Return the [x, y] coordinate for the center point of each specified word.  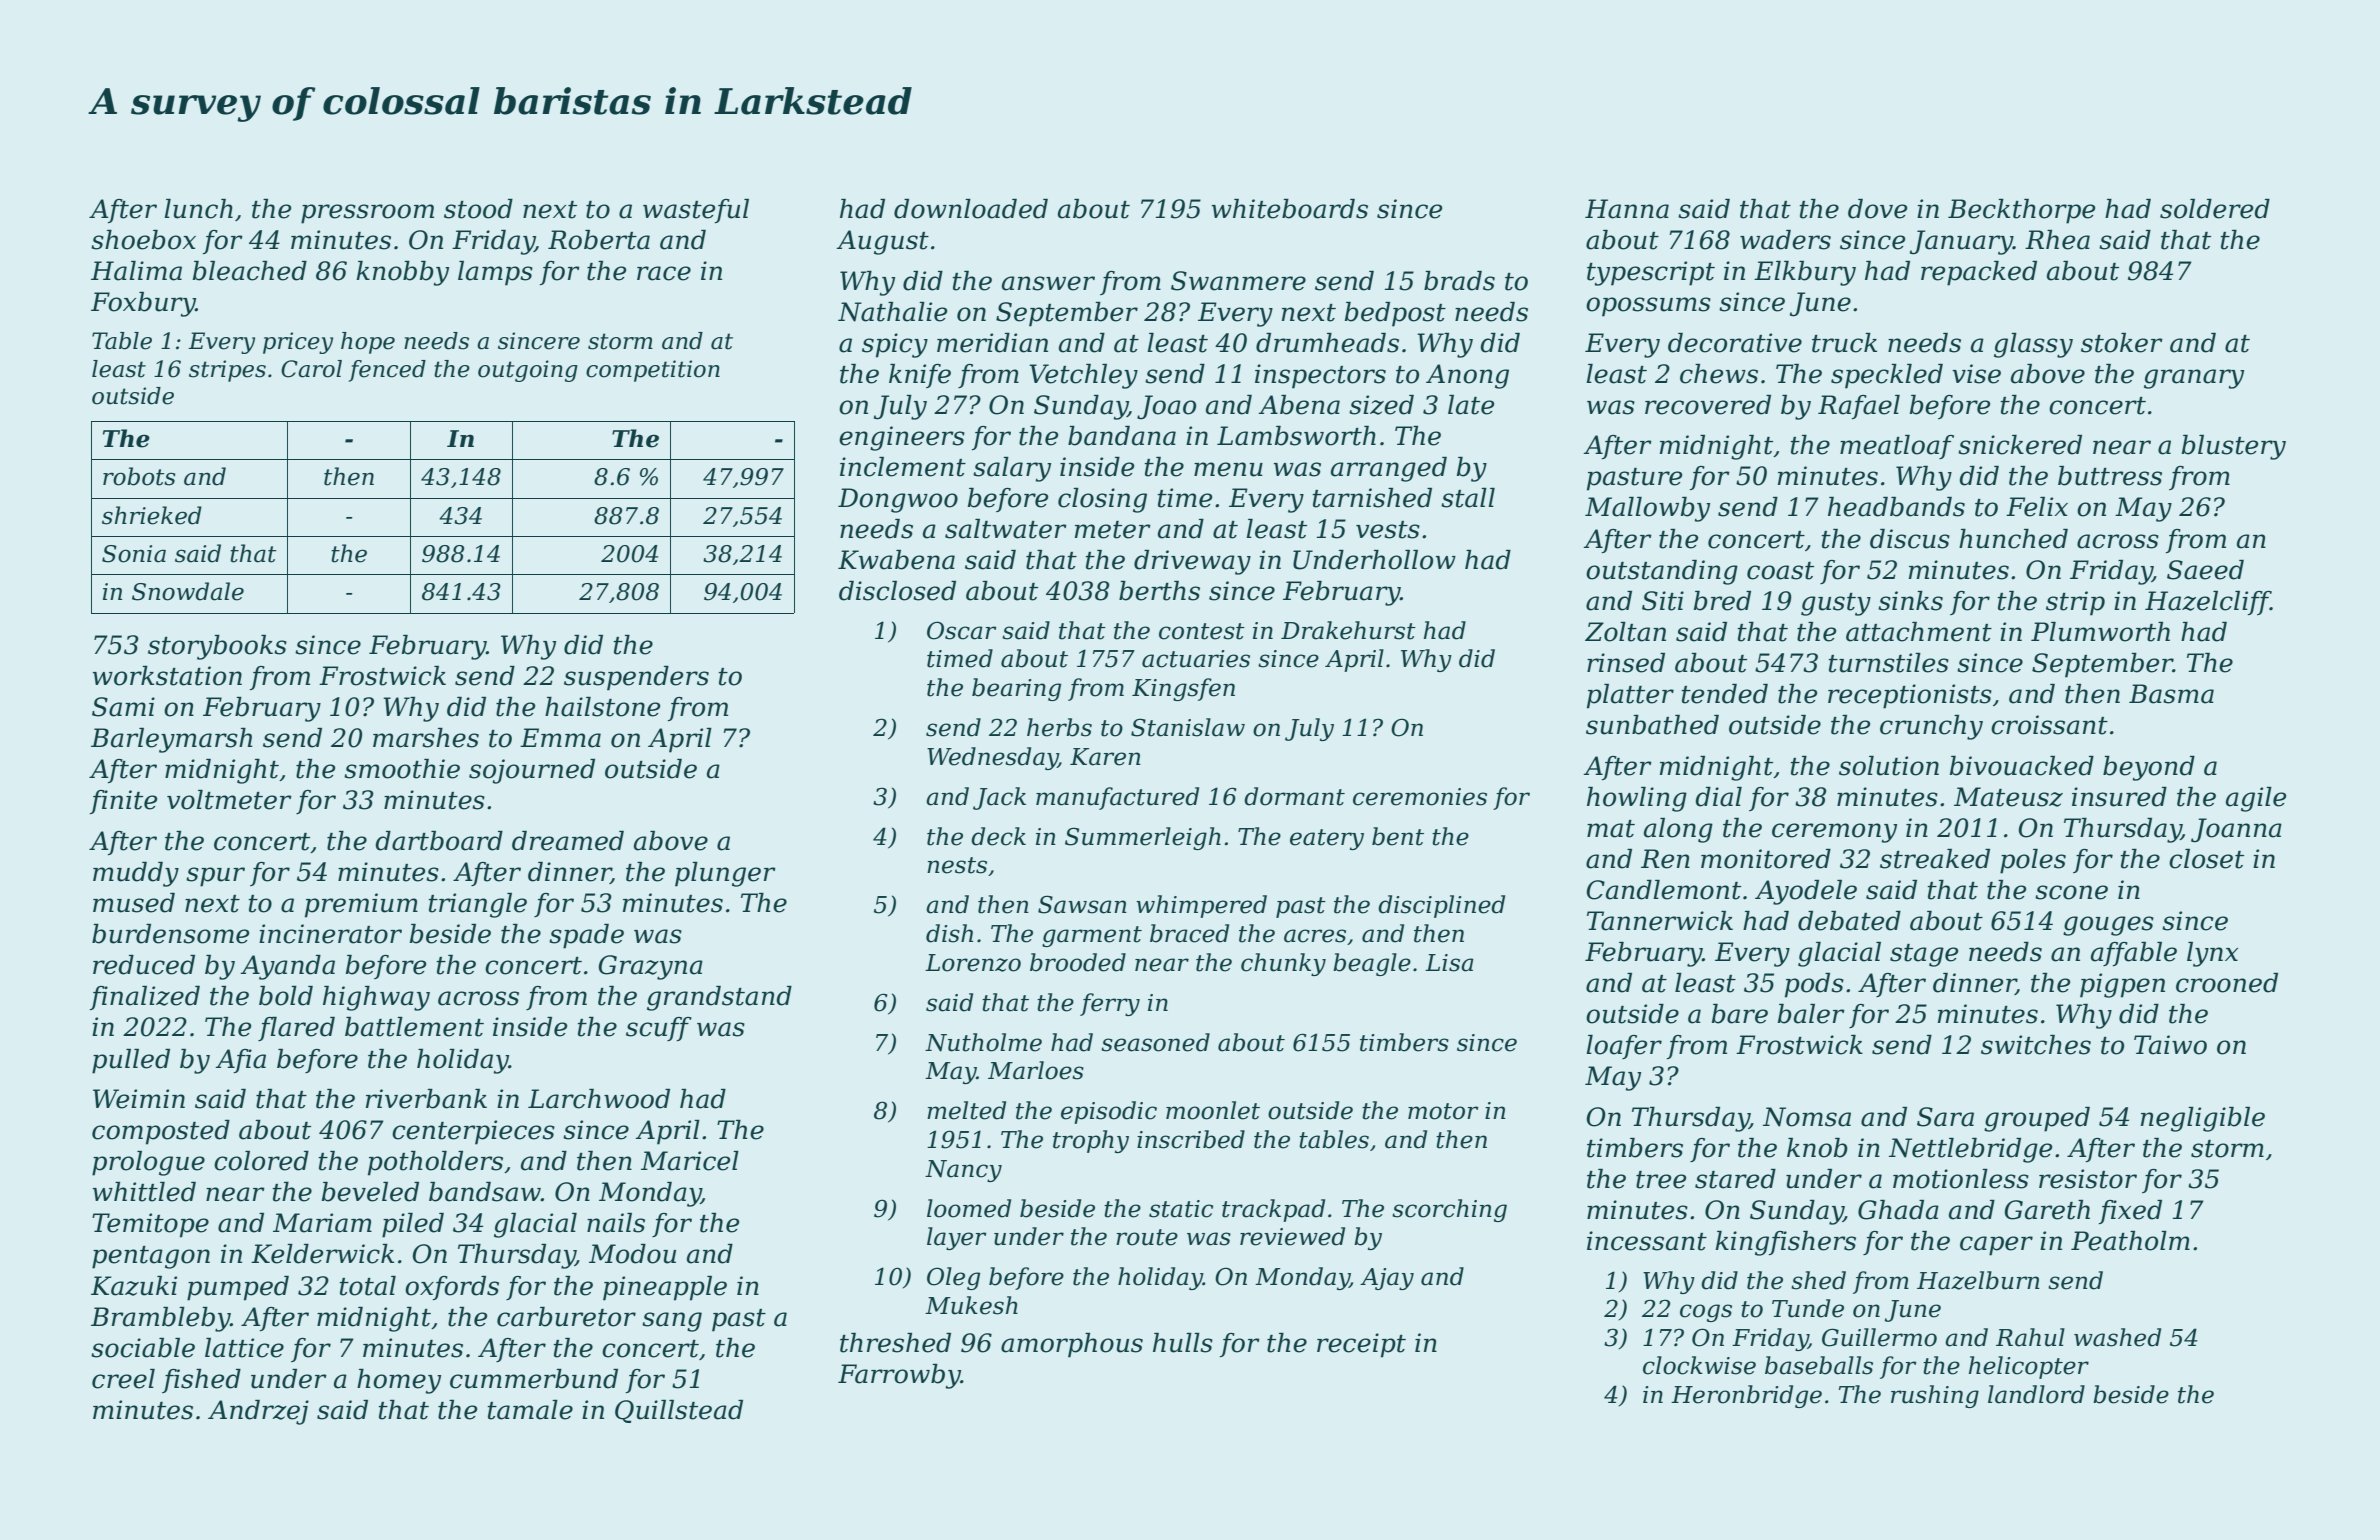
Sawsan [1082, 904]
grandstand [719, 998]
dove [1877, 209]
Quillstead [679, 1411]
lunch [198, 209]
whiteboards [1290, 209]
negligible [2203, 1119]
